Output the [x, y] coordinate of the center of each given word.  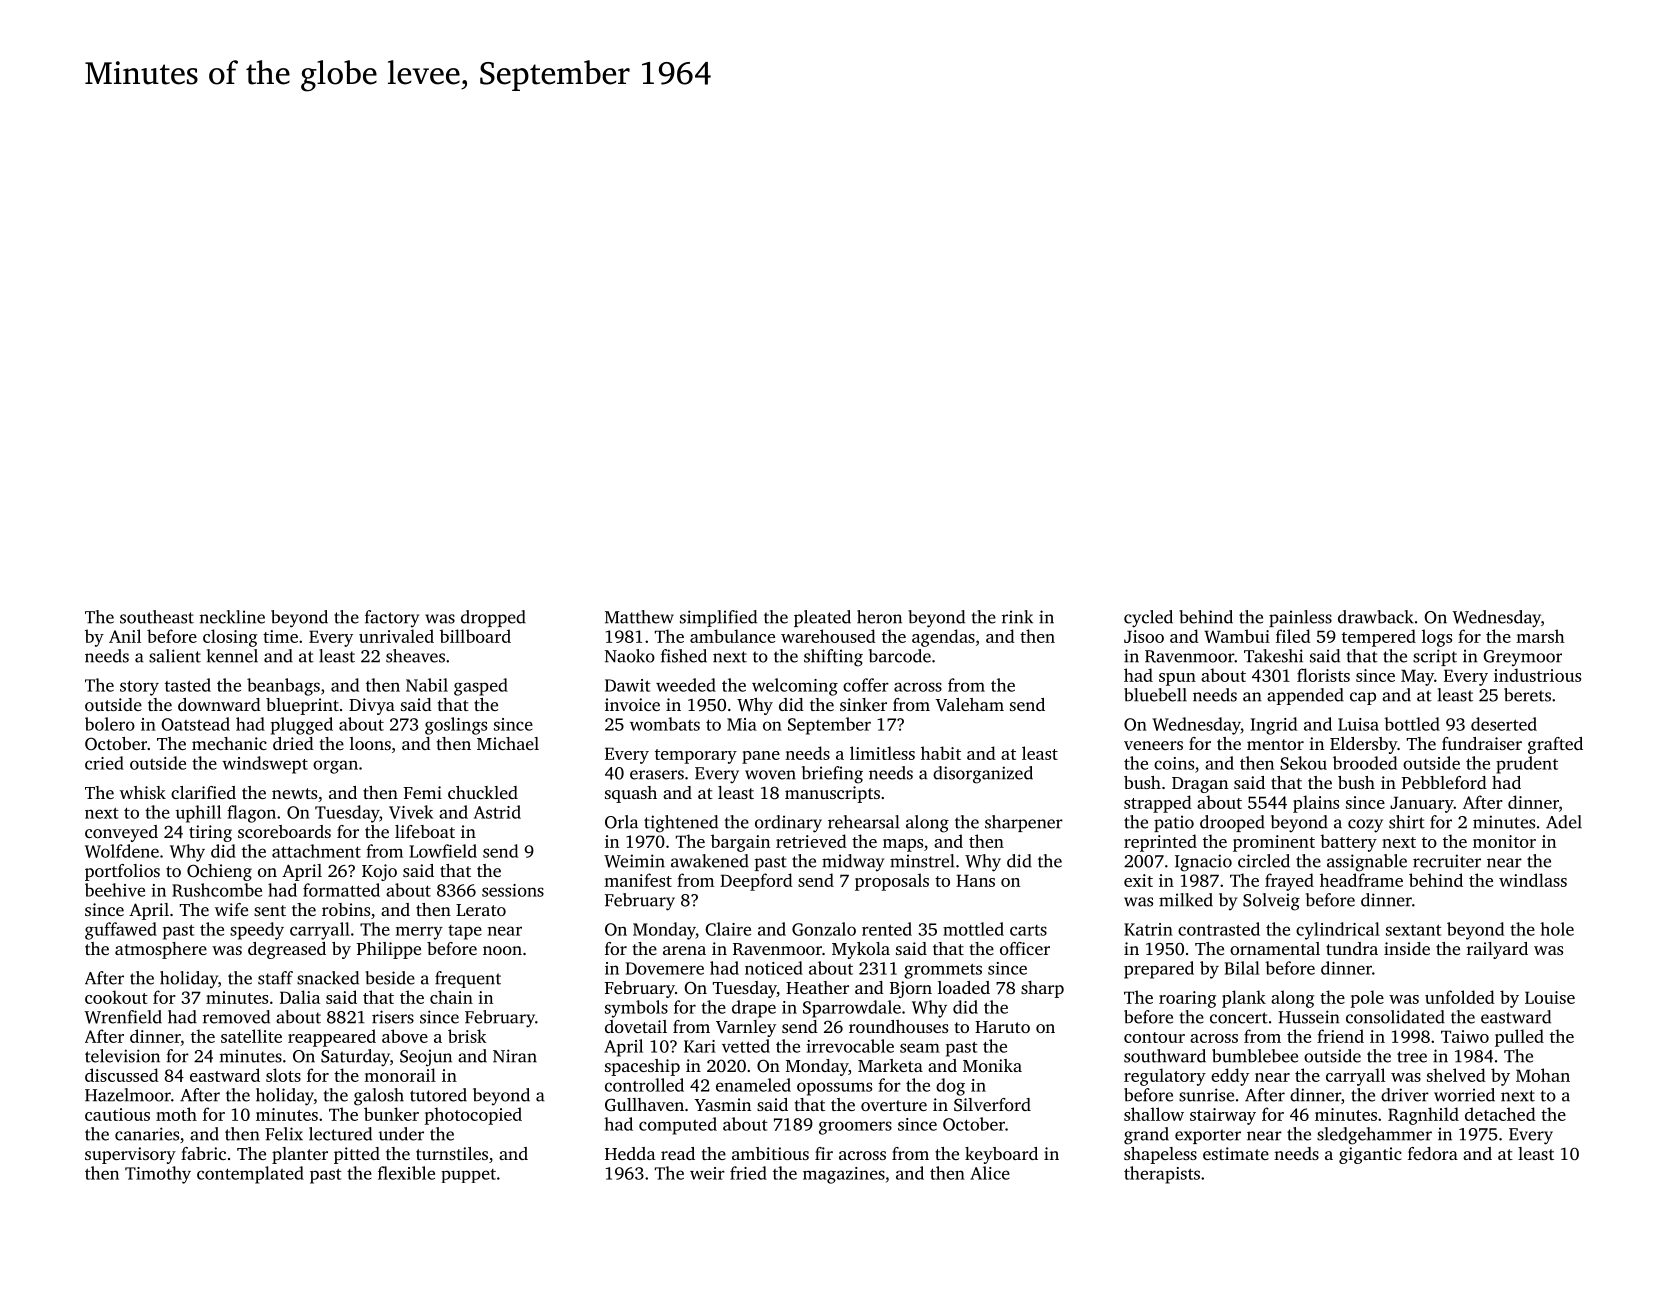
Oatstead [195, 724]
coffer [866, 685]
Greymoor [1522, 658]
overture [894, 1105]
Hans [975, 880]
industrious [1537, 675]
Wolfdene [122, 851]
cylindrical [1338, 931]
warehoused [828, 636]
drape [754, 1009]
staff [275, 978]
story [139, 688]
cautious [117, 1114]
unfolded [1460, 997]
